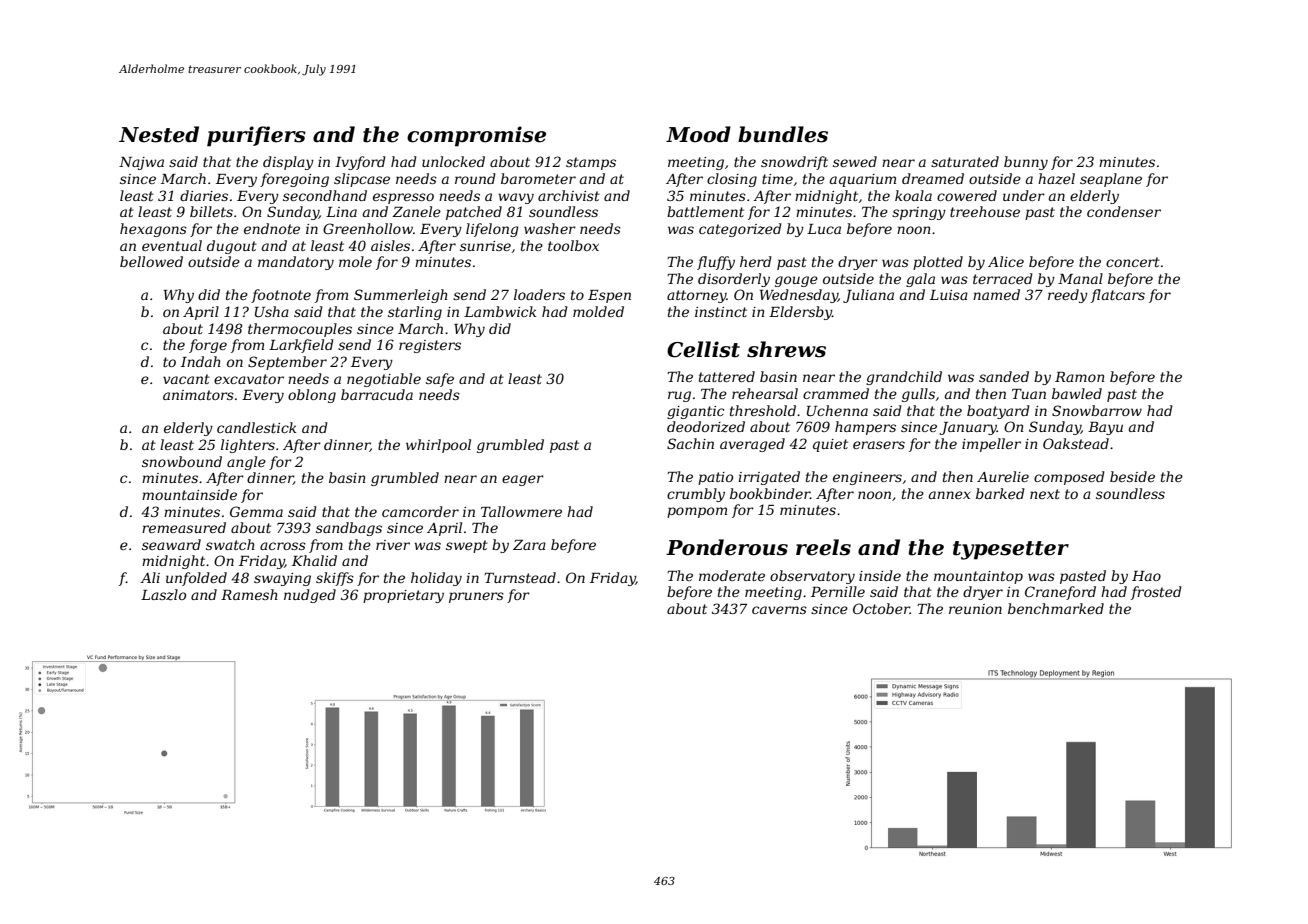 This screenshot has width=1308, height=924. I want to click on benchmarked, so click(1056, 608).
